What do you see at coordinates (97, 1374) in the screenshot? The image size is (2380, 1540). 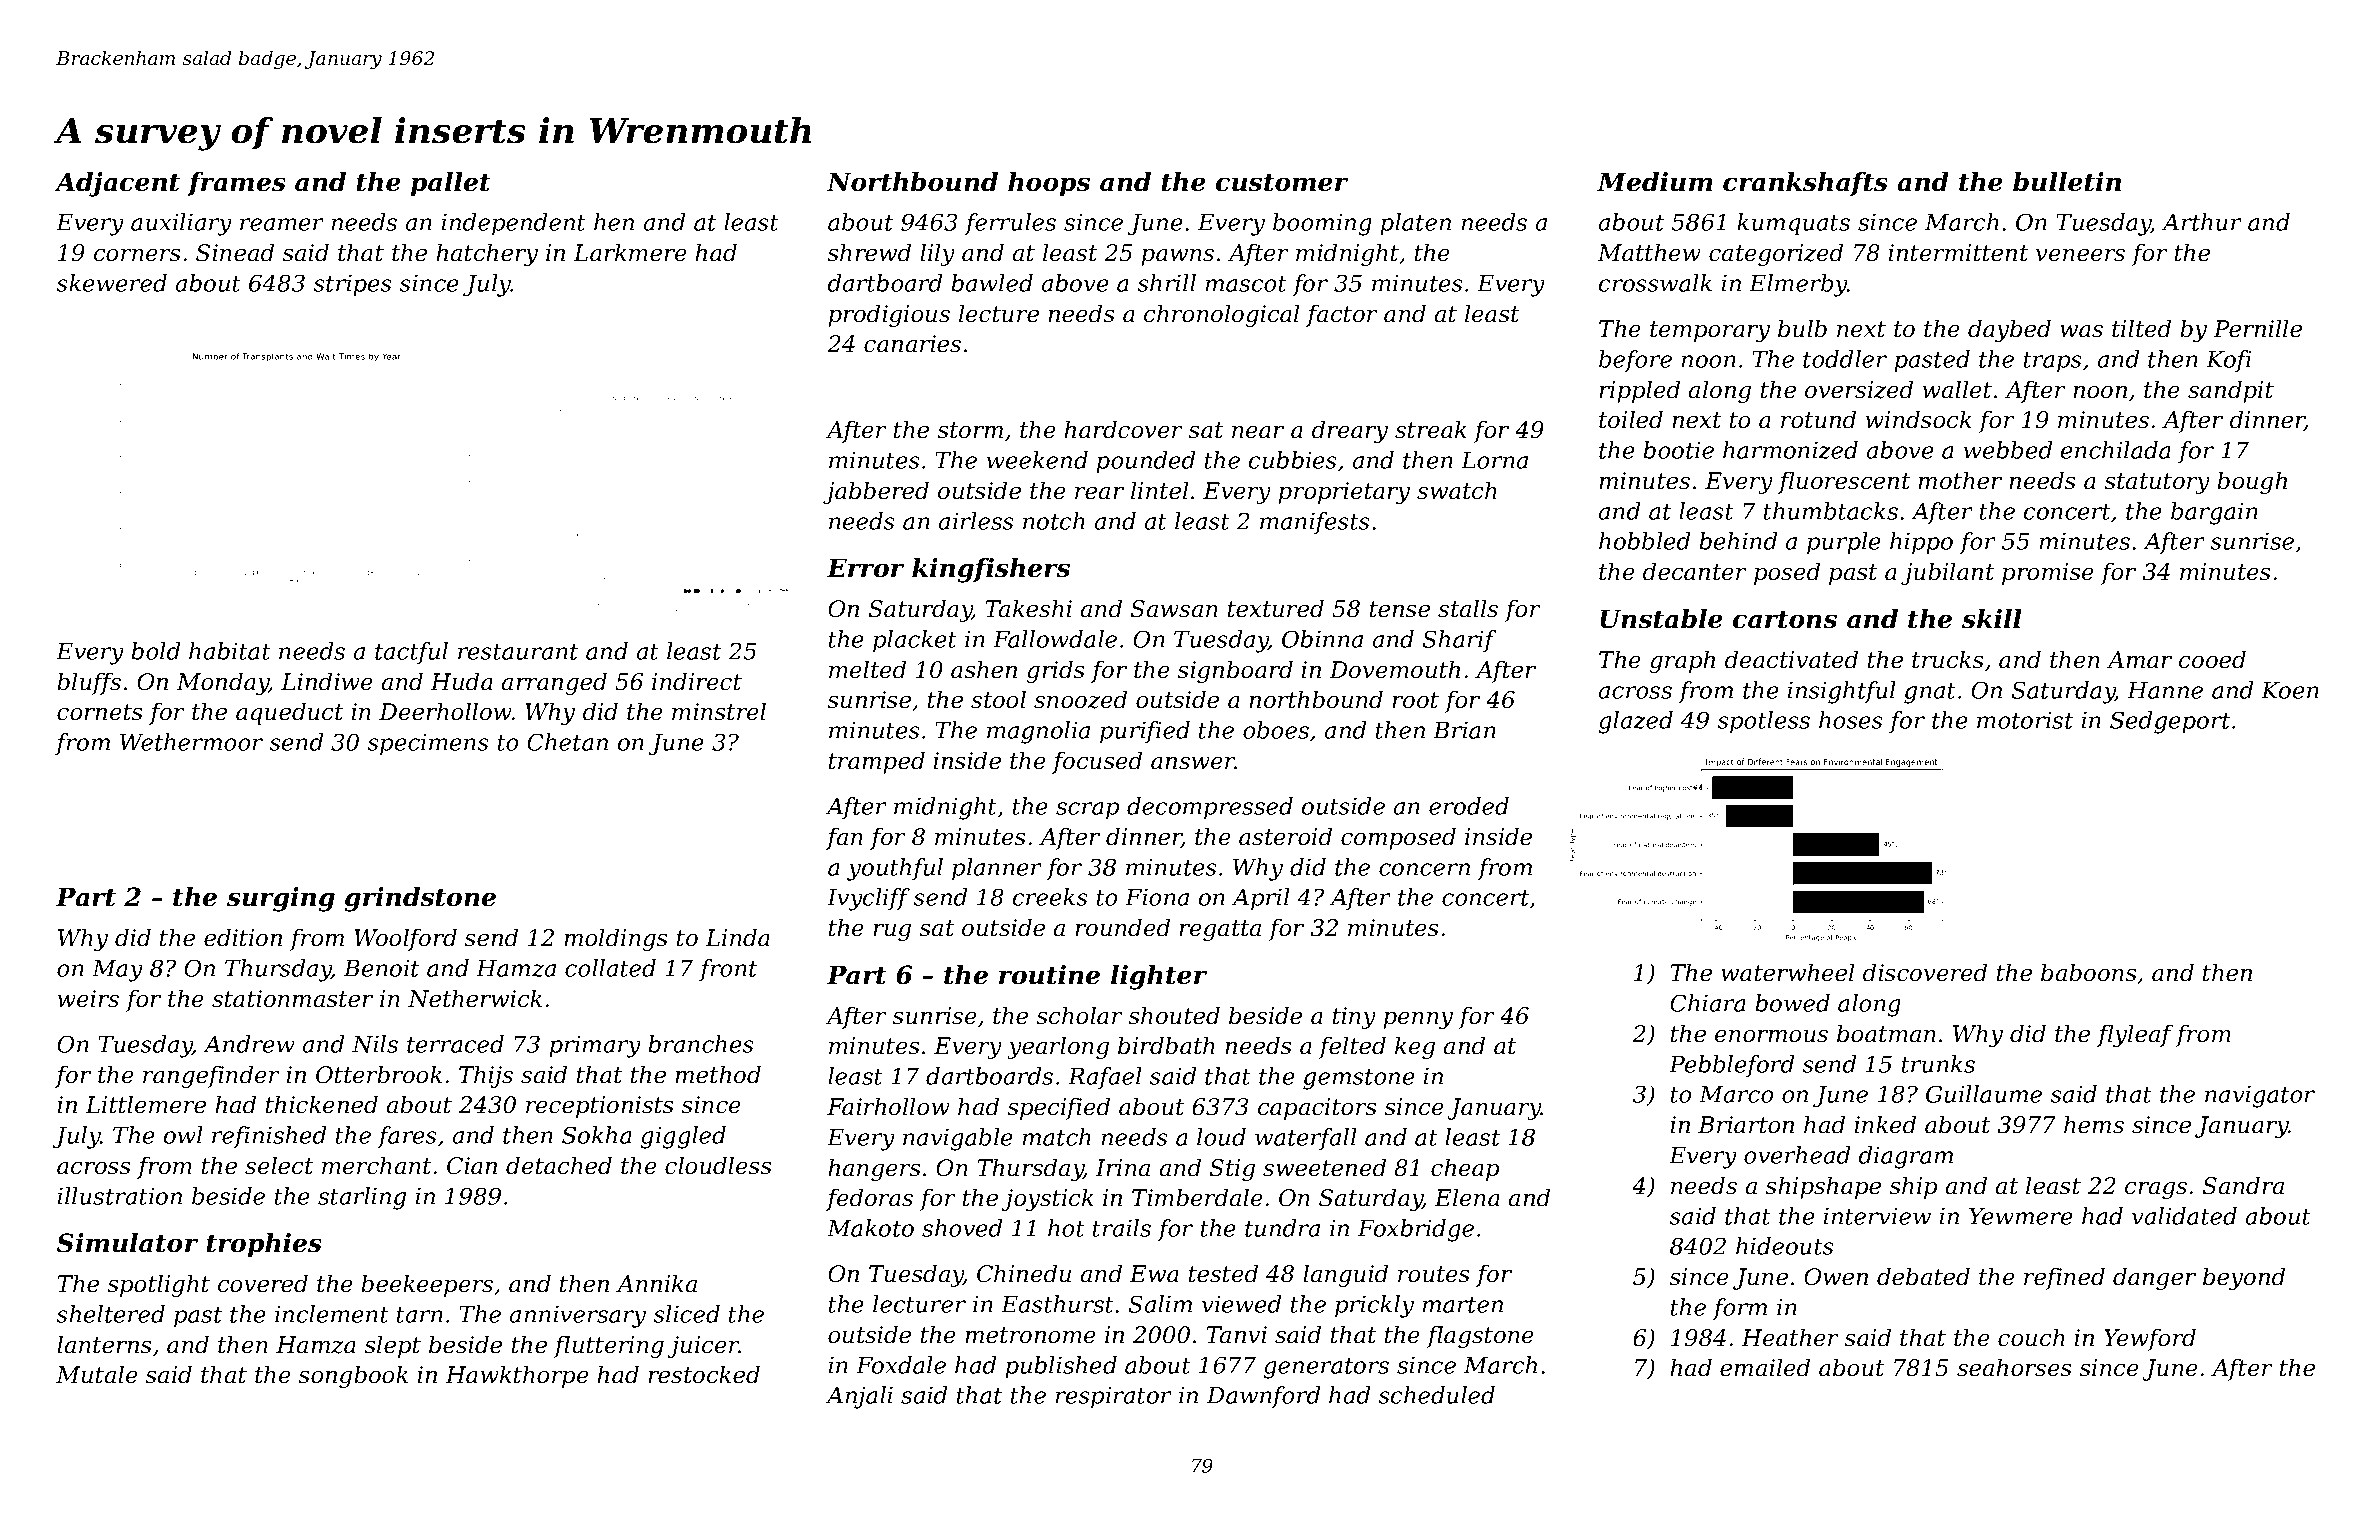 I see `Mutale` at bounding box center [97, 1374].
